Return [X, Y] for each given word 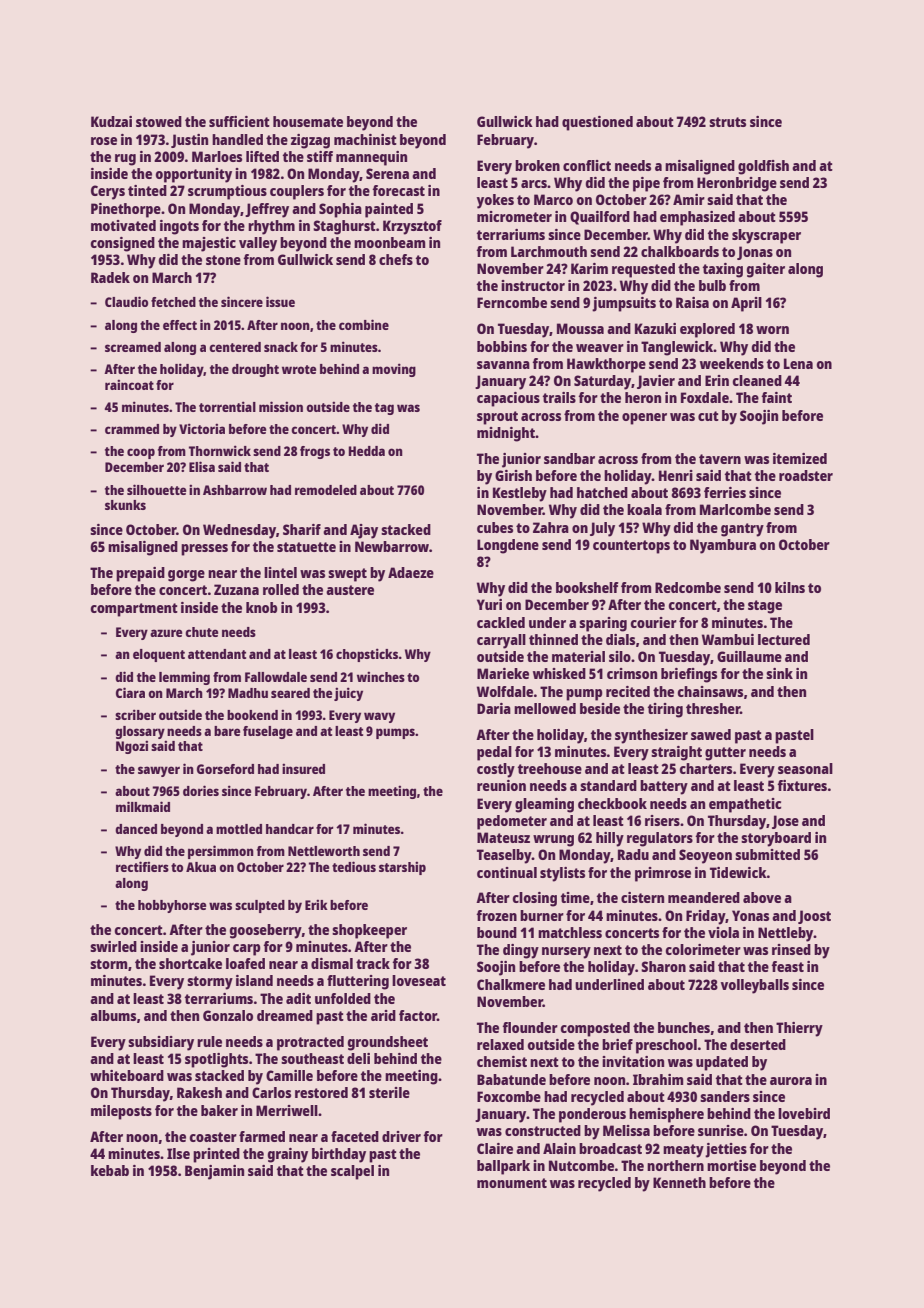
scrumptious [227, 192]
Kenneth [679, 1182]
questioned [597, 123]
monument [512, 1183]
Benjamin [214, 1172]
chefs [396, 259]
